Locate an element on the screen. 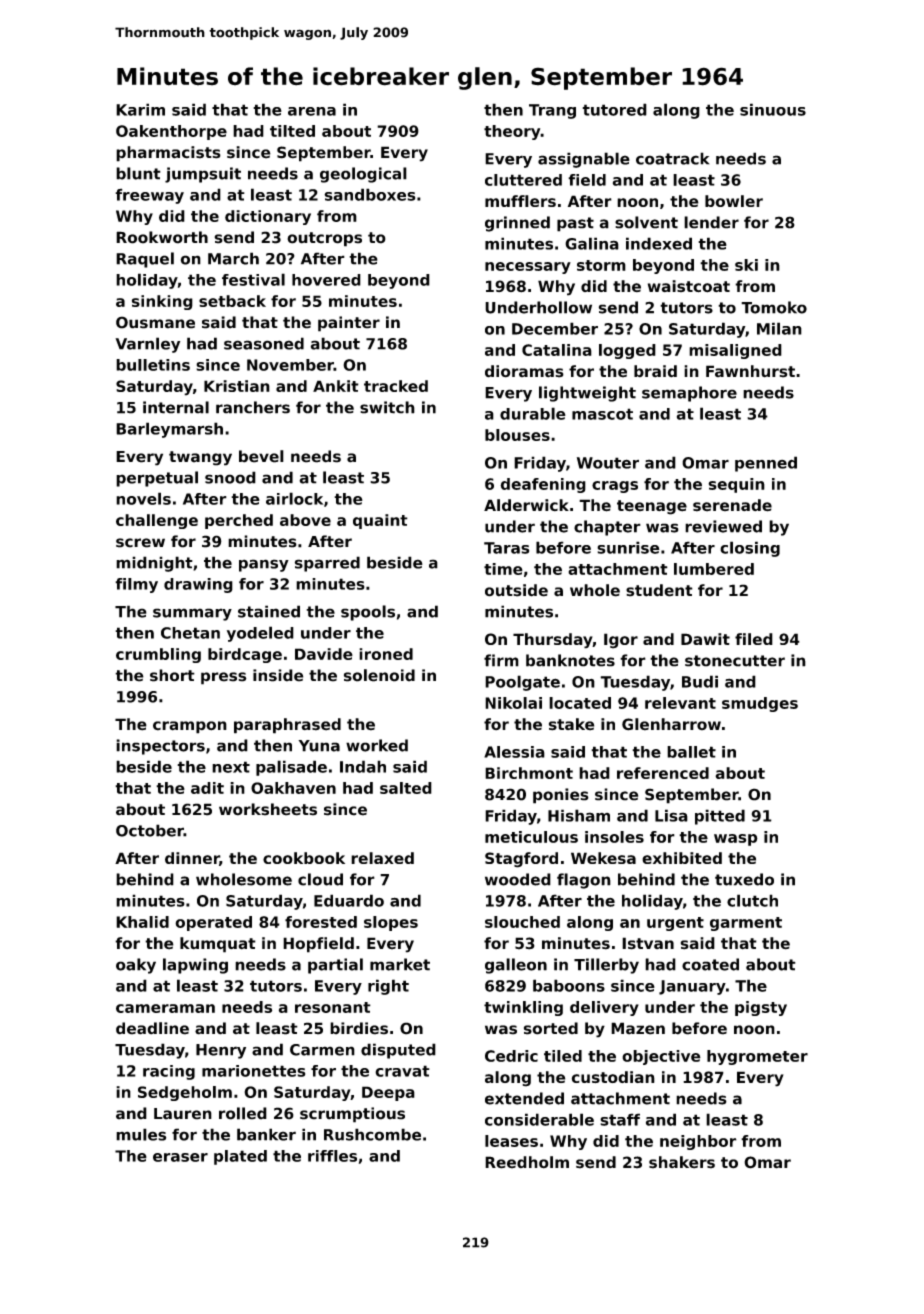  lightweight is located at coordinates (587, 394).
